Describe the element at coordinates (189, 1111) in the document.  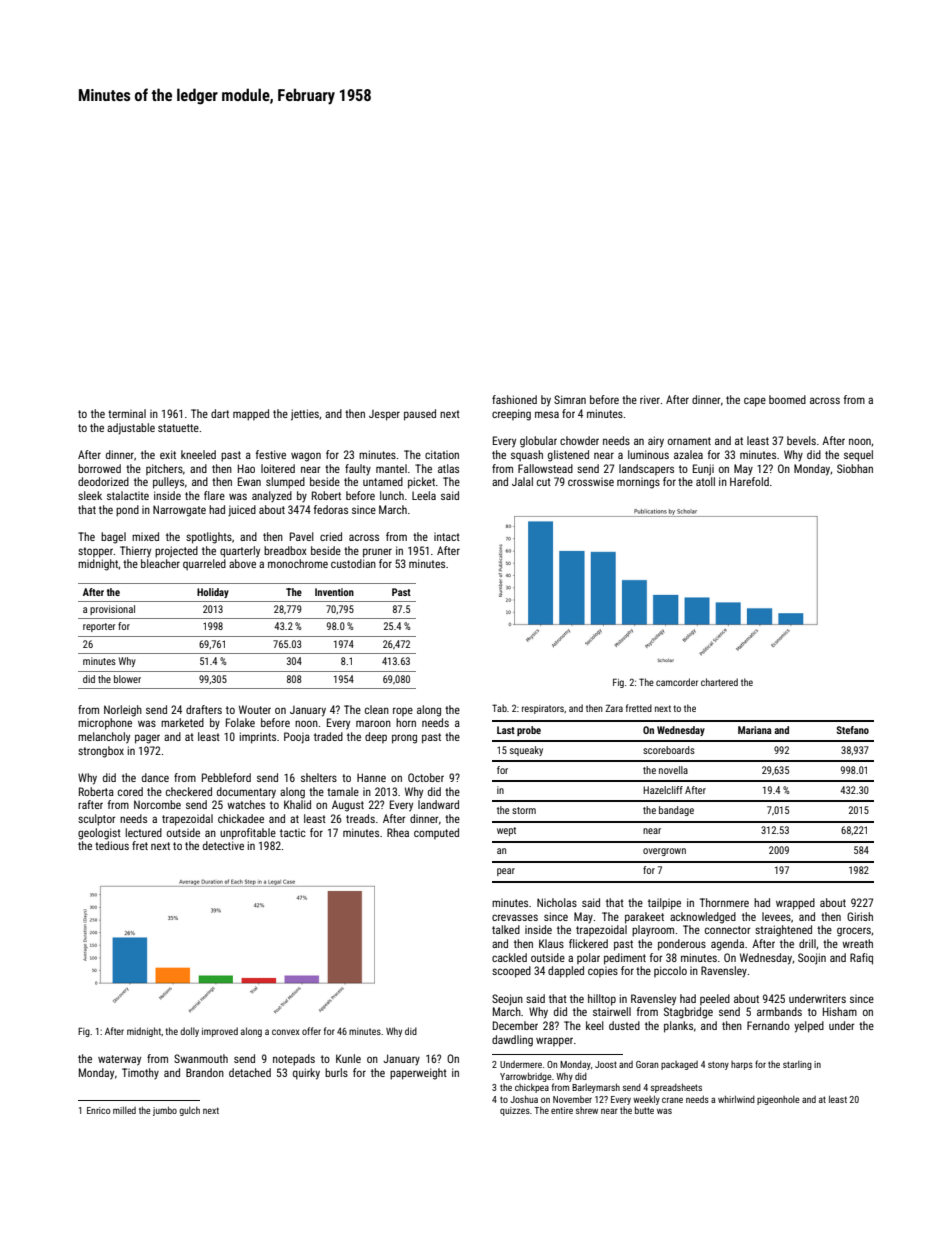
I see `gulch` at that location.
